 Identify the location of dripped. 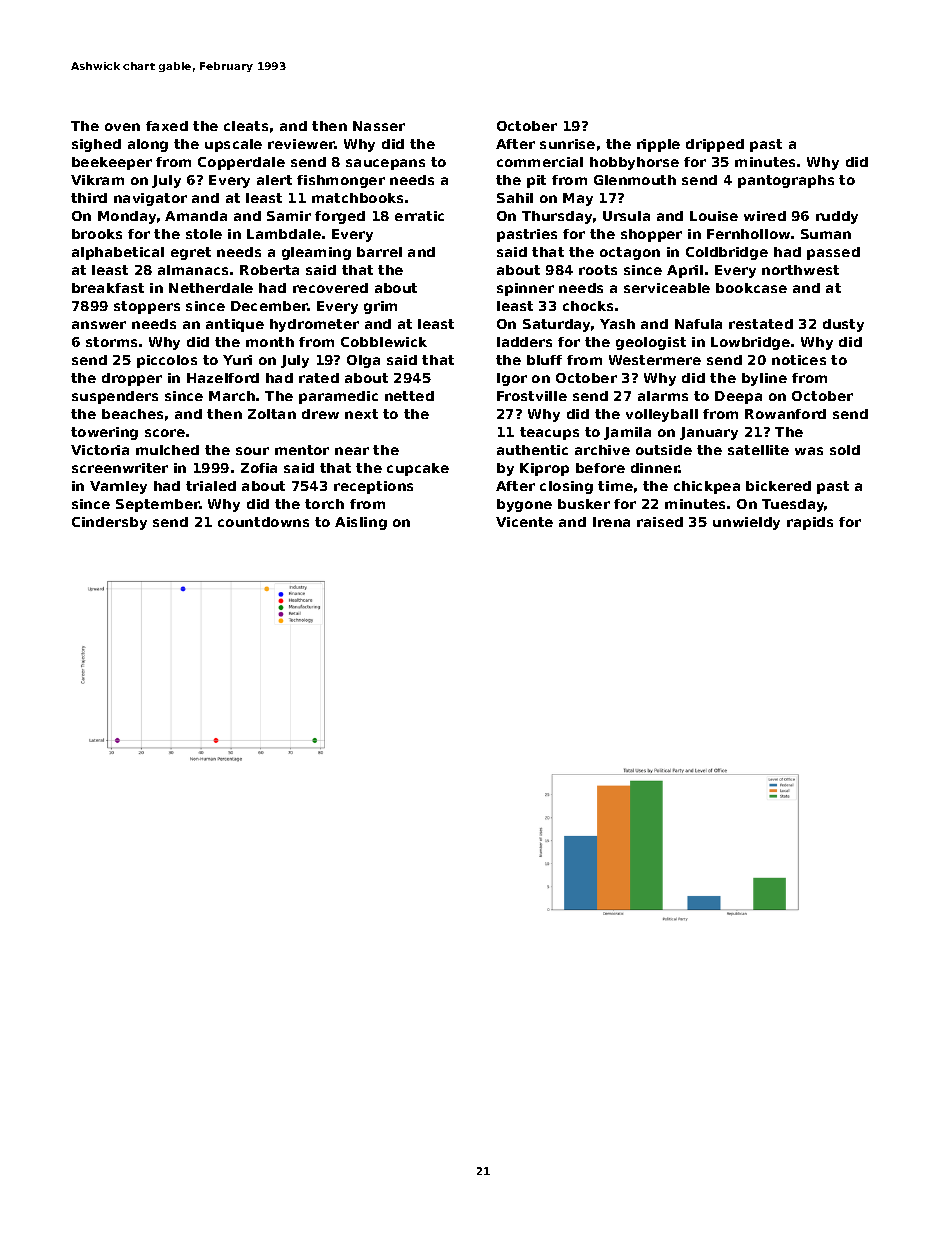
(715, 145).
